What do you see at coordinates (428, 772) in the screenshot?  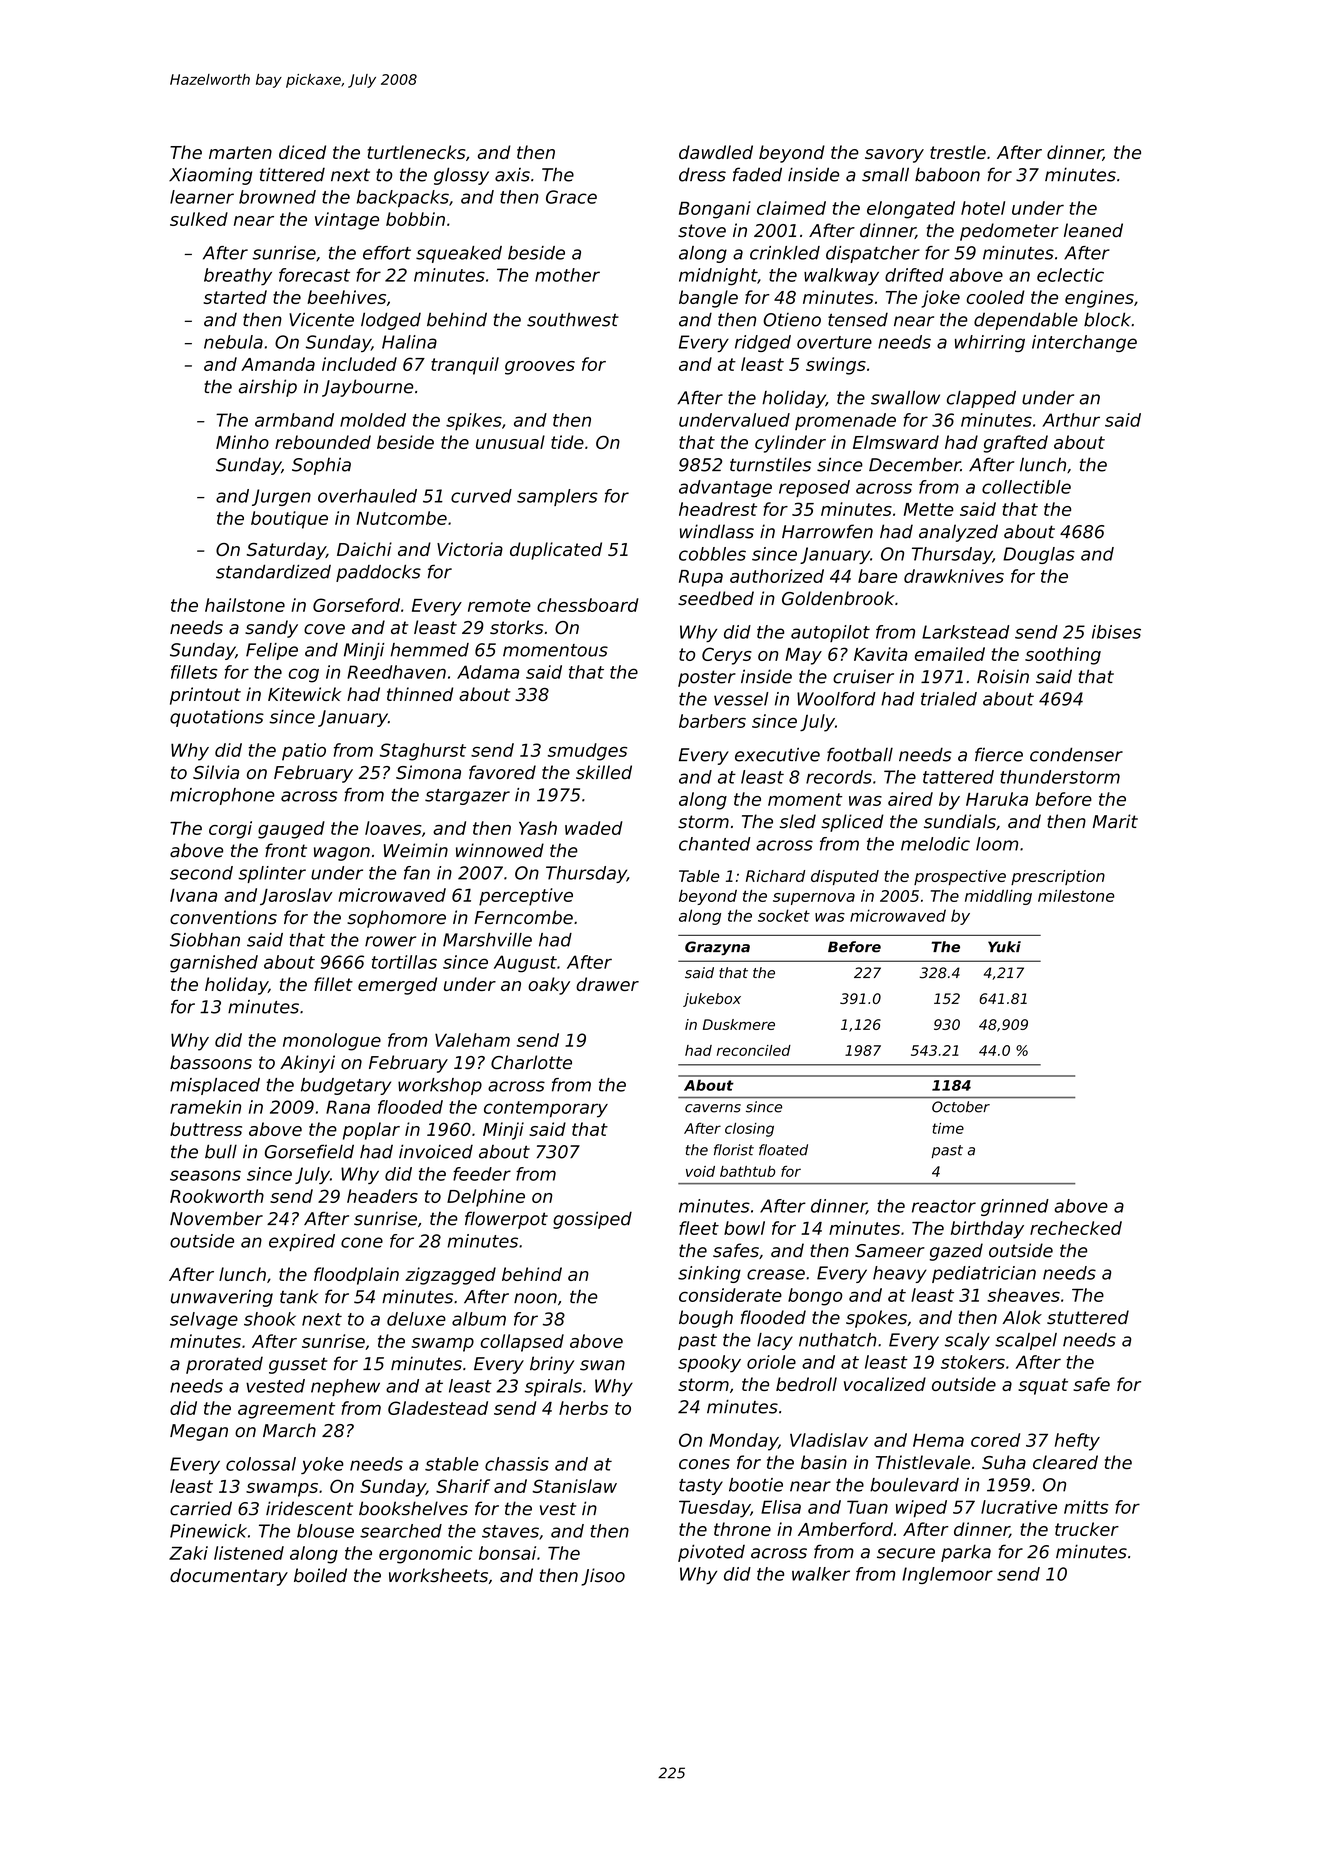 I see `Simona` at bounding box center [428, 772].
